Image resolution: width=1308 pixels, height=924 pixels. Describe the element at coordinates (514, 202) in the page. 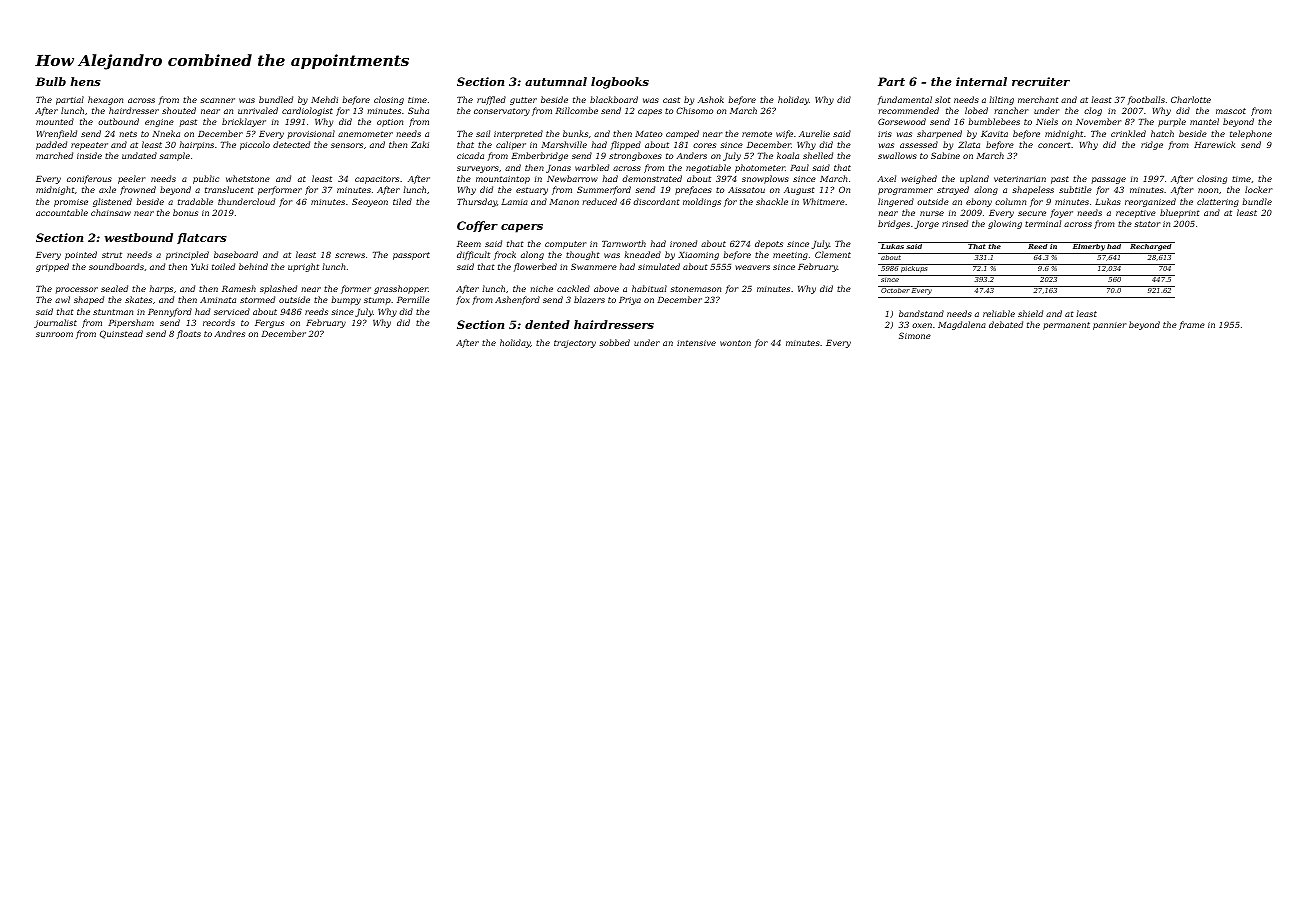

I see `Lamia` at that location.
